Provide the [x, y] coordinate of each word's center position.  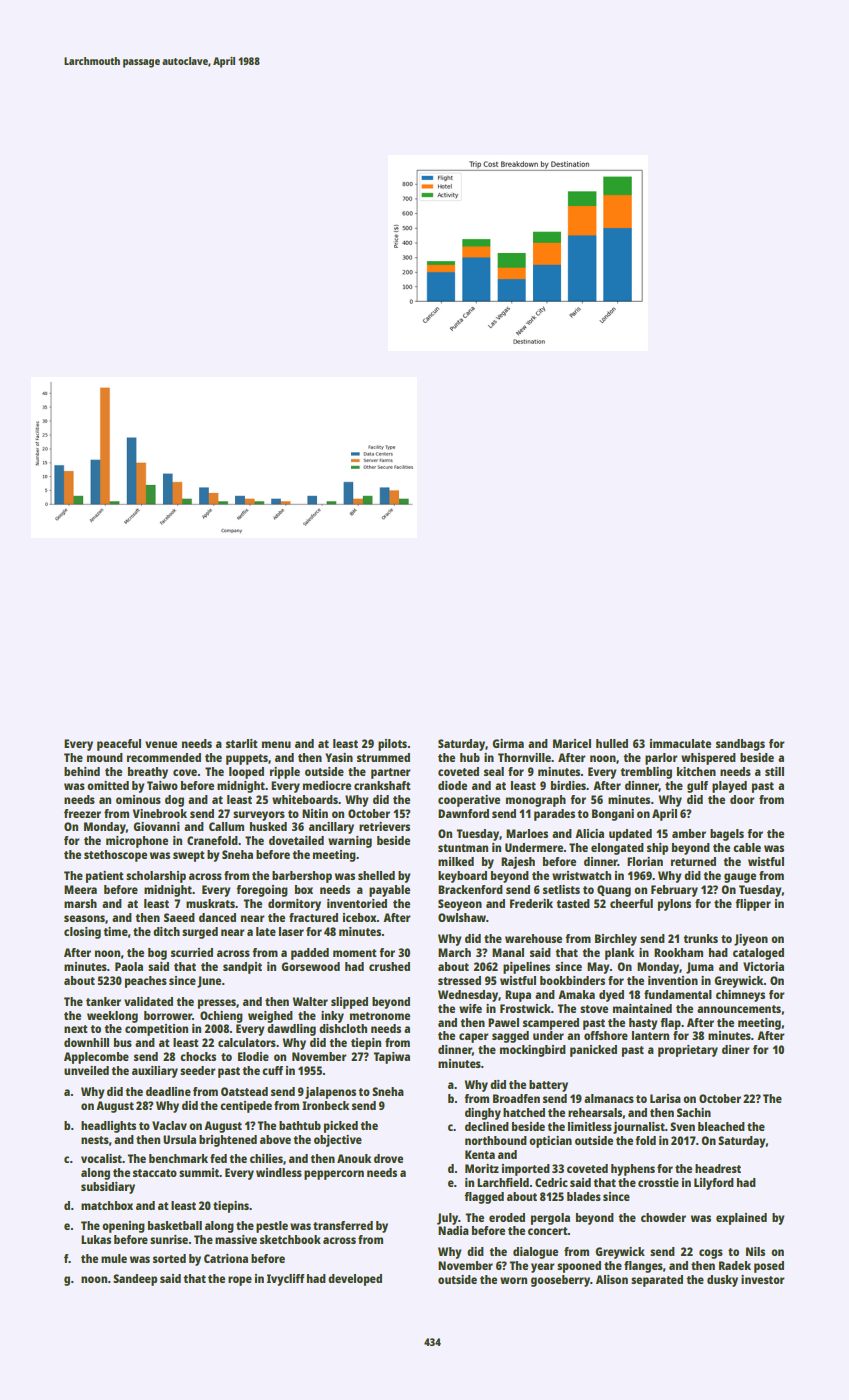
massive [236, 1239]
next [76, 1029]
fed [218, 1158]
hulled [612, 743]
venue [161, 744]
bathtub [300, 1125]
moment [355, 953]
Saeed [179, 917]
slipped [349, 1003]
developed [355, 1280]
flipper [753, 905]
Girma [508, 743]
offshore [606, 1035]
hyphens [633, 1170]
